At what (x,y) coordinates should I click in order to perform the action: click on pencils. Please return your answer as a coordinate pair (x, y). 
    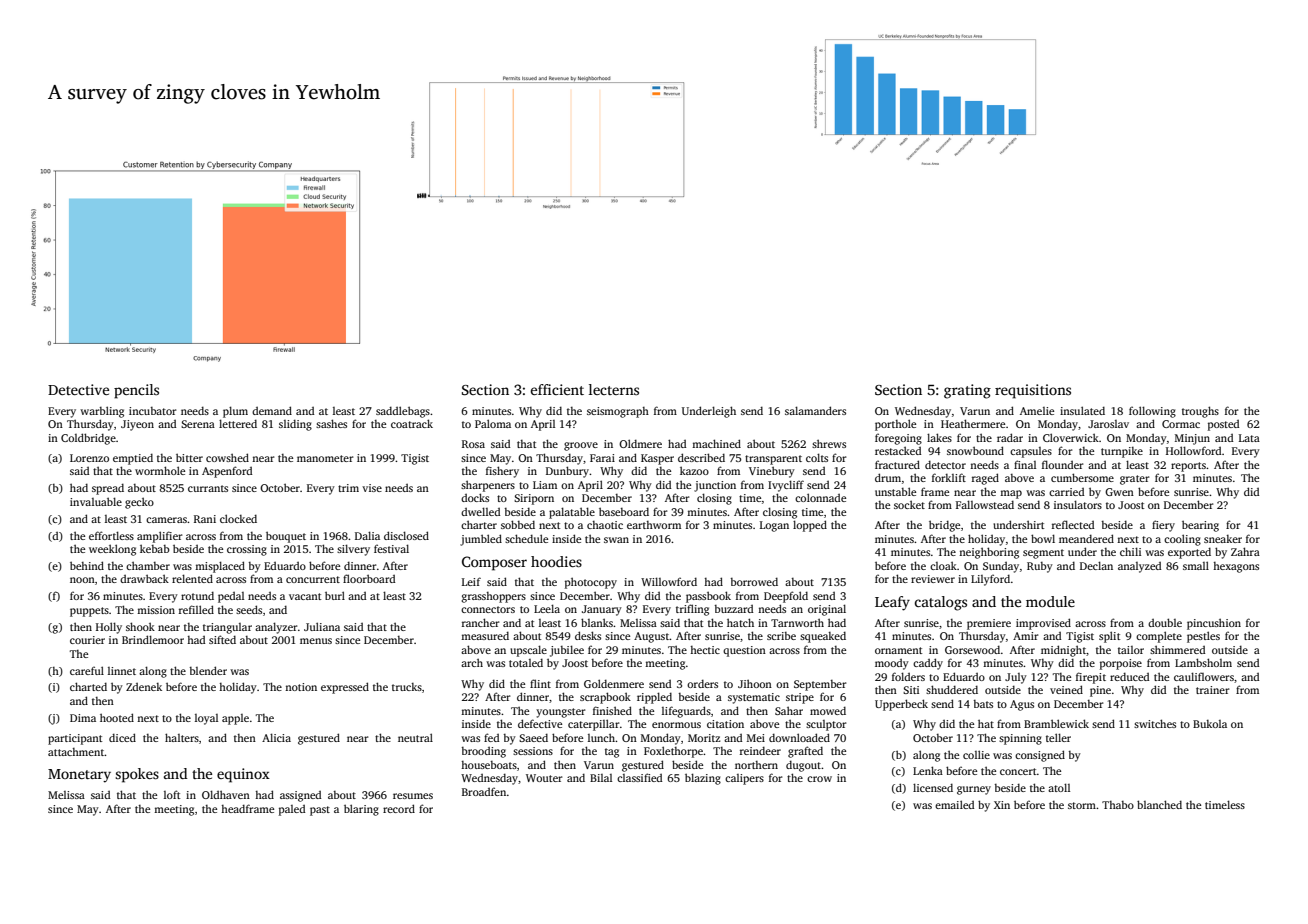
    Looking at the image, I should click on (136, 391).
